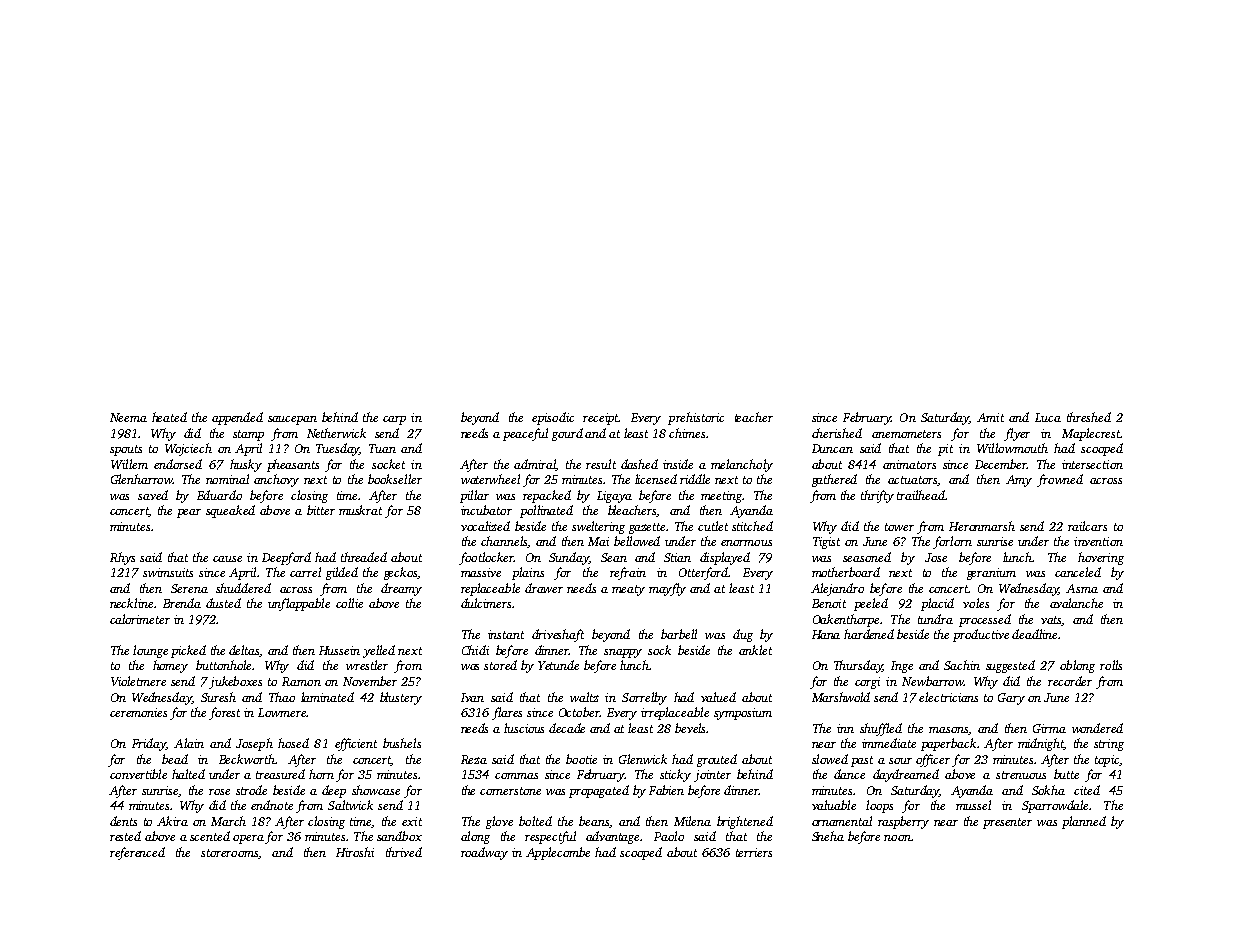  What do you see at coordinates (292, 420) in the image?
I see `saucepan` at bounding box center [292, 420].
